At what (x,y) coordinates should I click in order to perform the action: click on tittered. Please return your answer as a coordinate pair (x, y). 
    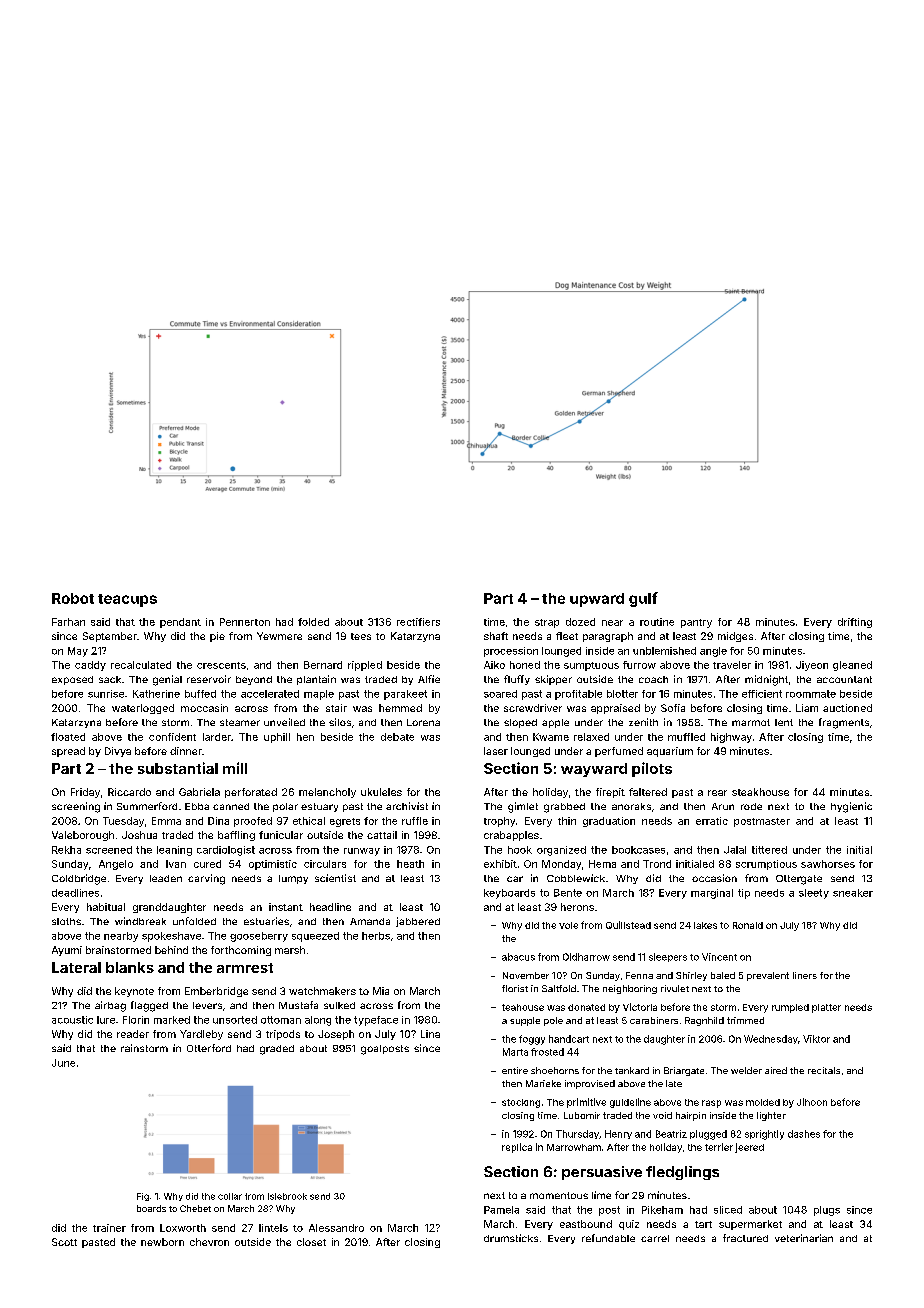
    Looking at the image, I should click on (769, 850).
